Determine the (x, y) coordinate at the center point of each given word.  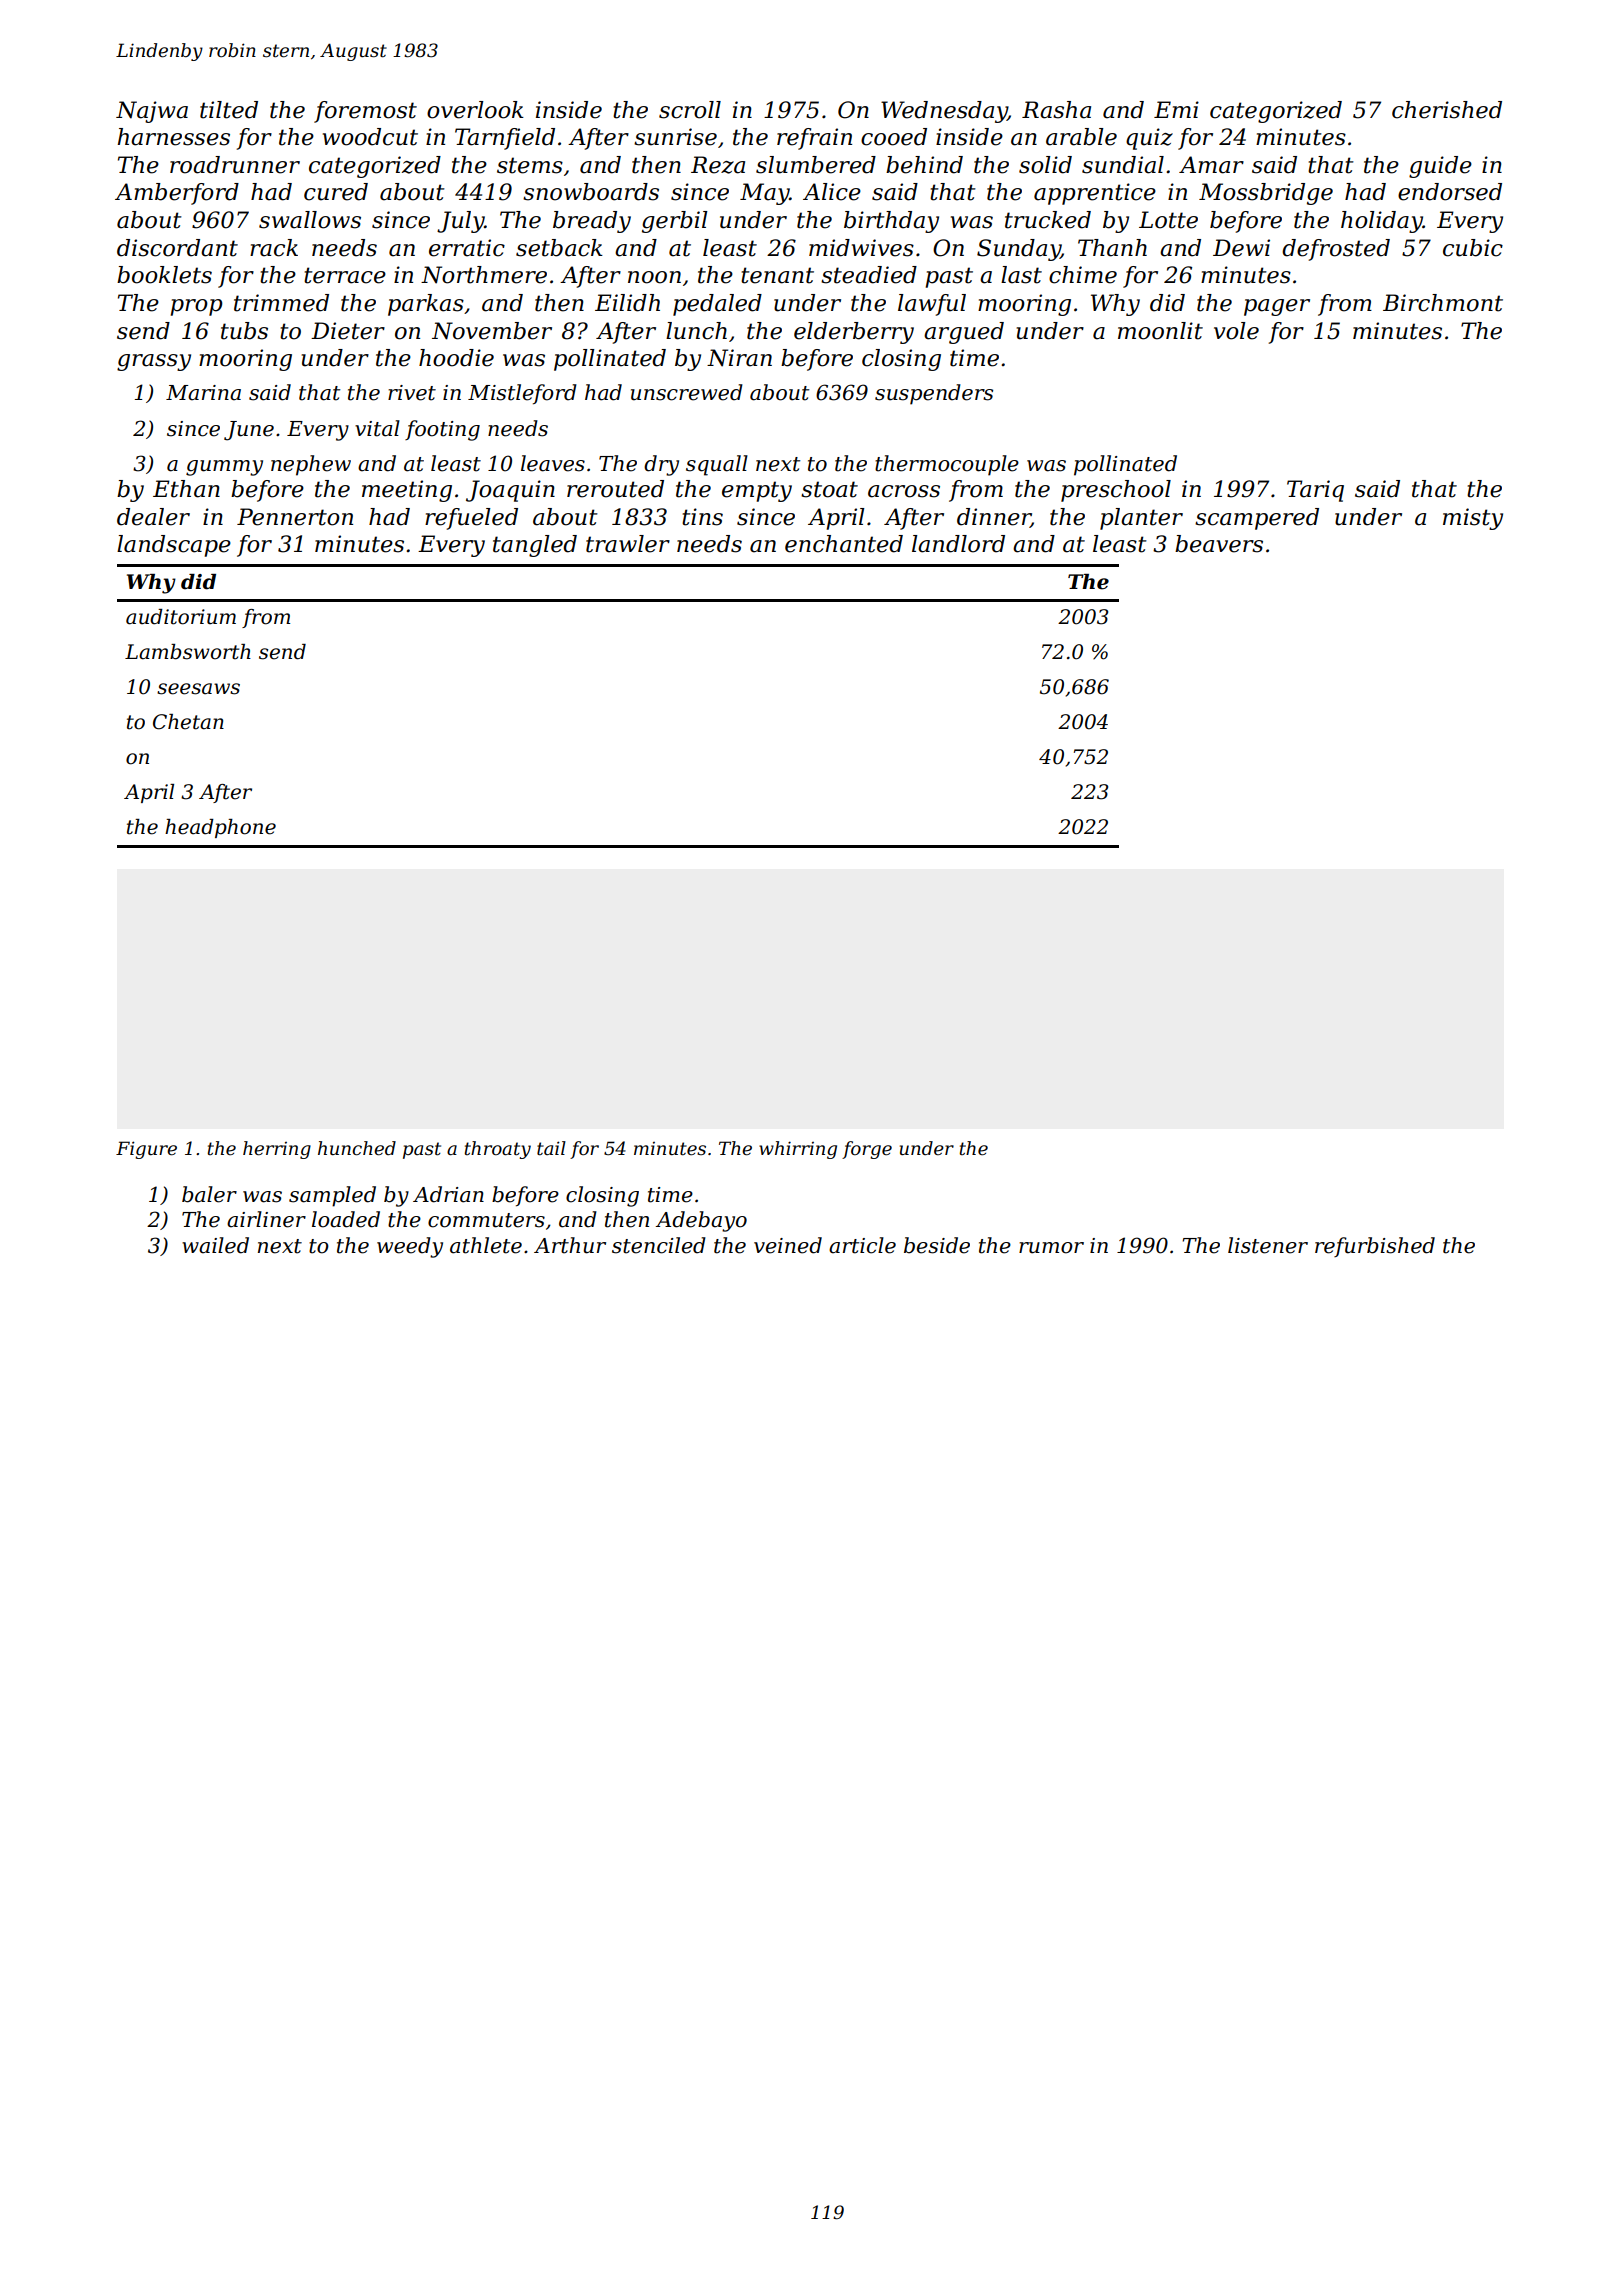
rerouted (615, 489)
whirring (798, 1150)
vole (1236, 331)
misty (1473, 519)
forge (867, 1150)
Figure (146, 1150)
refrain (814, 139)
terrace (345, 275)
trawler (628, 544)
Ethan (186, 489)
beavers (1219, 544)
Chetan (188, 722)
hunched (357, 1148)
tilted (229, 110)
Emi (1176, 109)
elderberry (854, 333)
